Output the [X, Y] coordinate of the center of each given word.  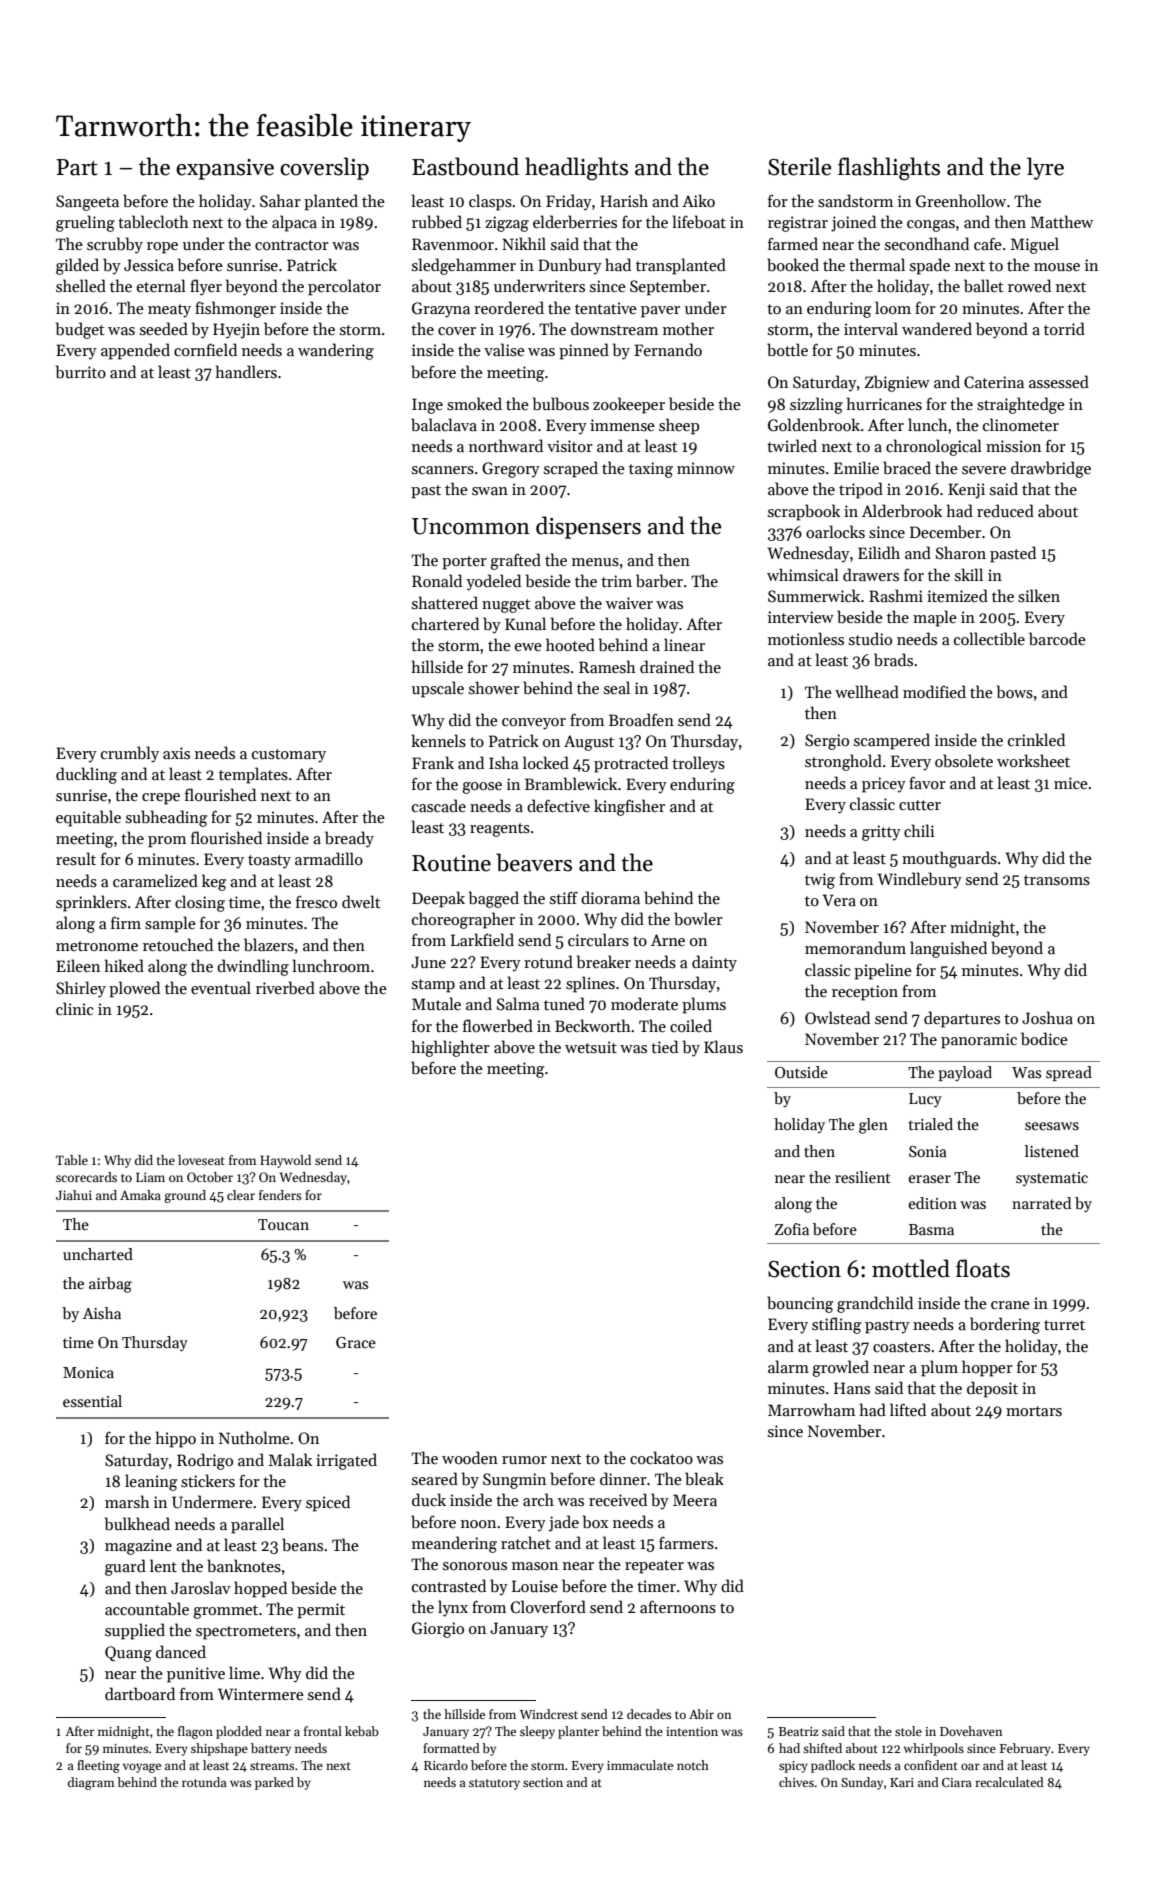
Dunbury [570, 266]
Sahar [280, 200]
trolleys [698, 764]
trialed [930, 1124]
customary [289, 756]
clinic [74, 1008]
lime [244, 1672]
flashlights [889, 169]
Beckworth [593, 1025]
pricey [884, 785]
